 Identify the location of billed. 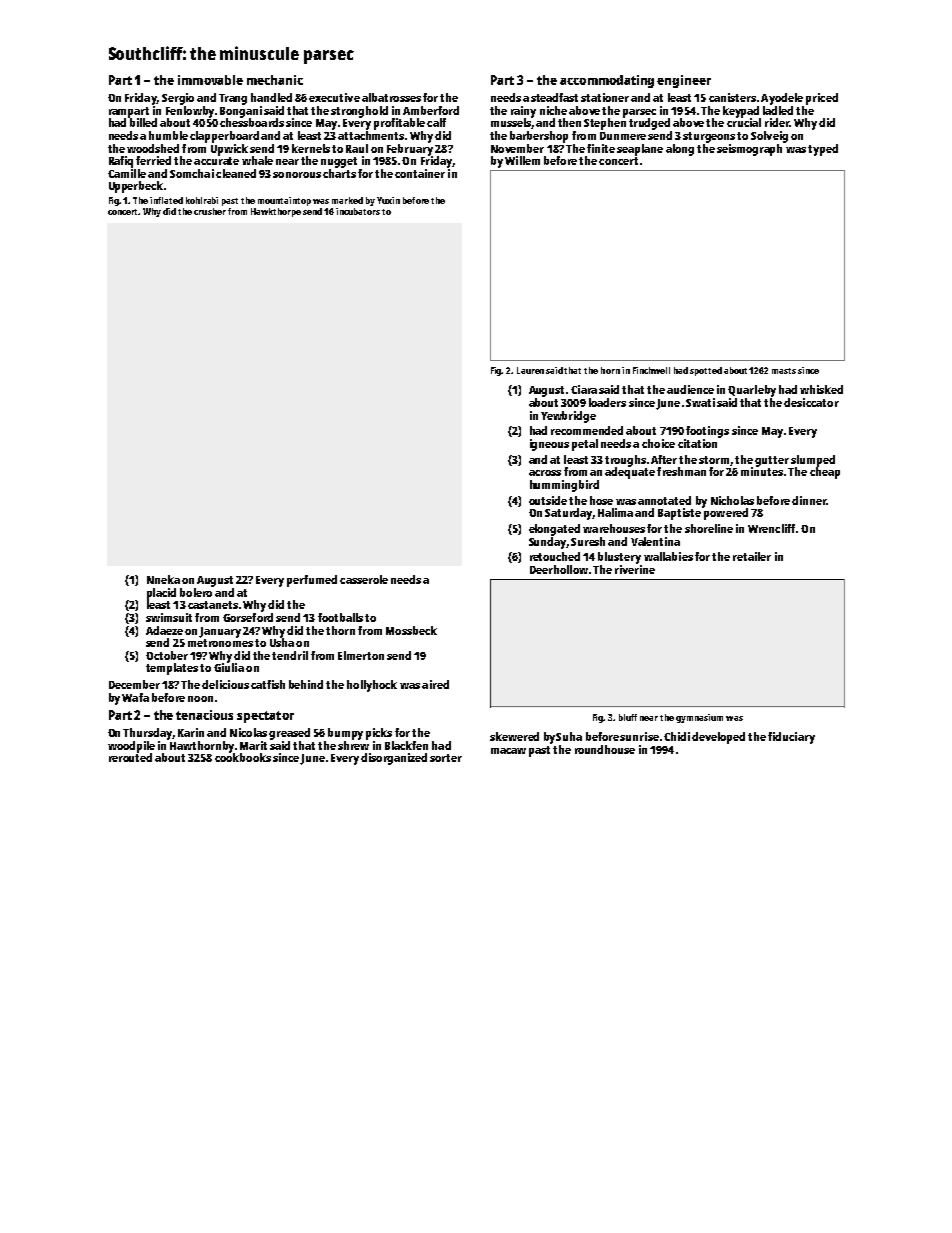
(143, 122).
